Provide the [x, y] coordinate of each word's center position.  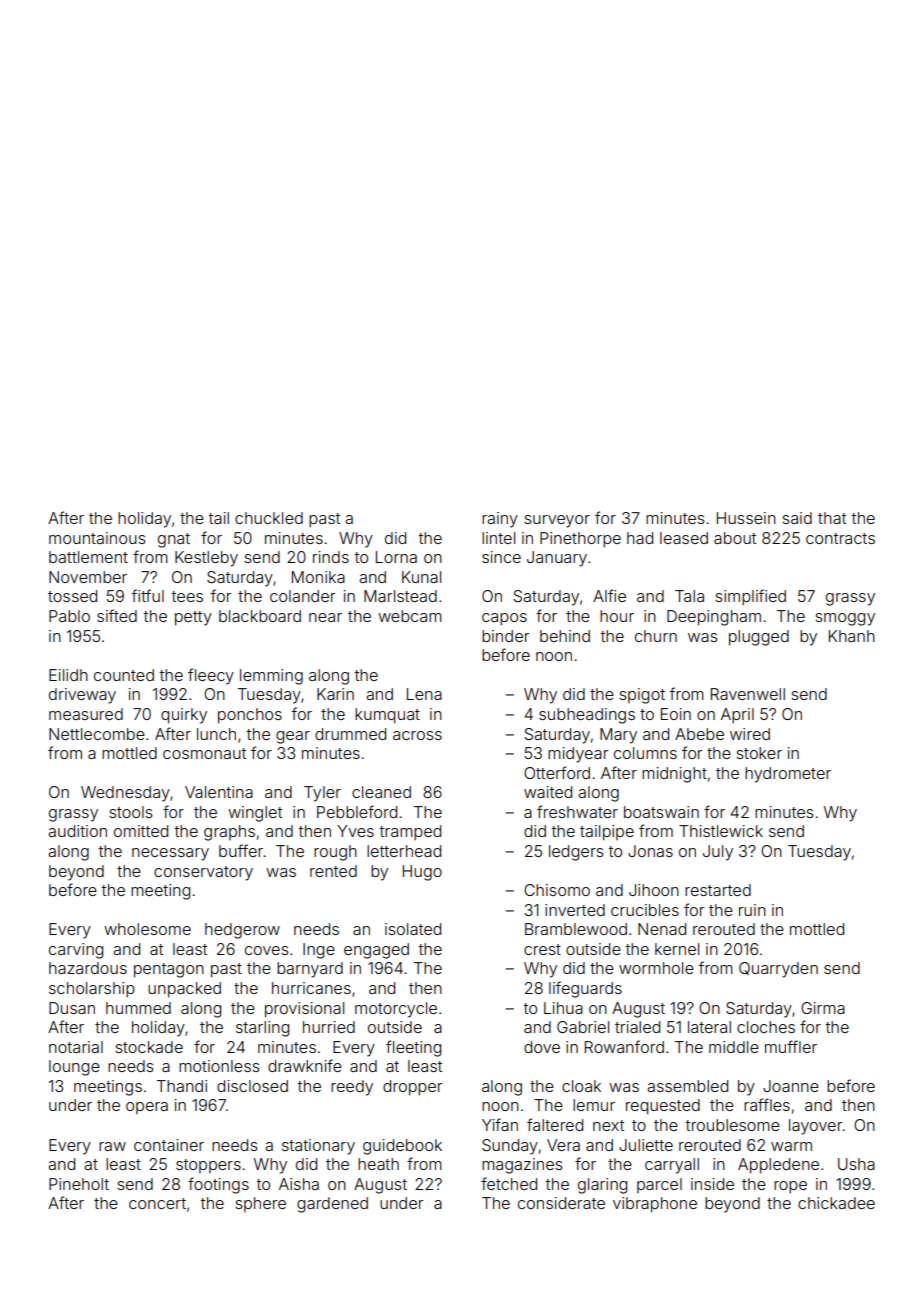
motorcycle [396, 1010]
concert [157, 1203]
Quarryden [778, 970]
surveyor [557, 521]
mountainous [97, 538]
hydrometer [788, 775]
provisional [304, 1010]
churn [656, 636]
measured [86, 714]
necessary [170, 854]
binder [505, 636]
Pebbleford [357, 811]
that [832, 518]
